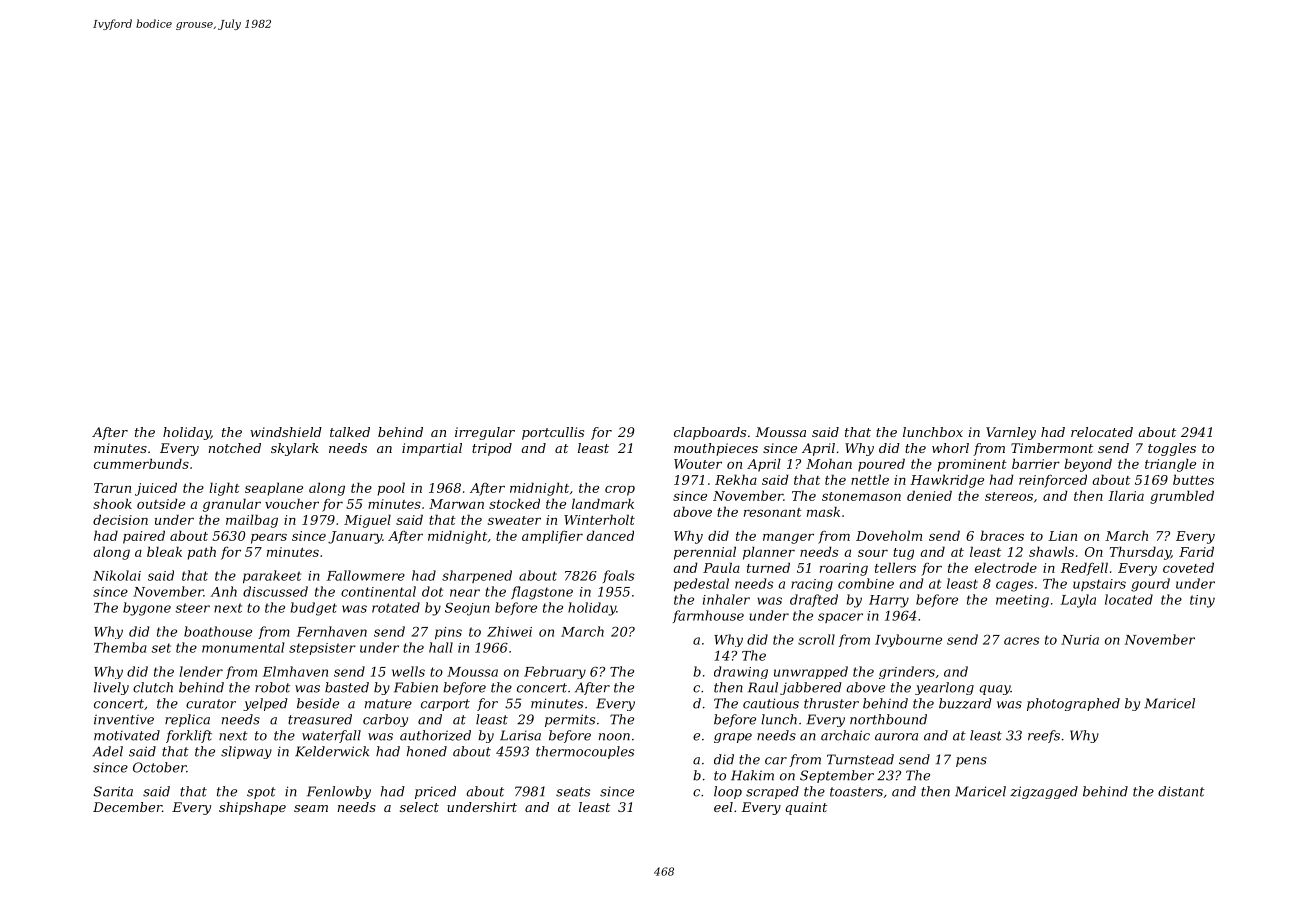  Describe the element at coordinates (295, 671) in the document. I see `Elmhaven` at that location.
